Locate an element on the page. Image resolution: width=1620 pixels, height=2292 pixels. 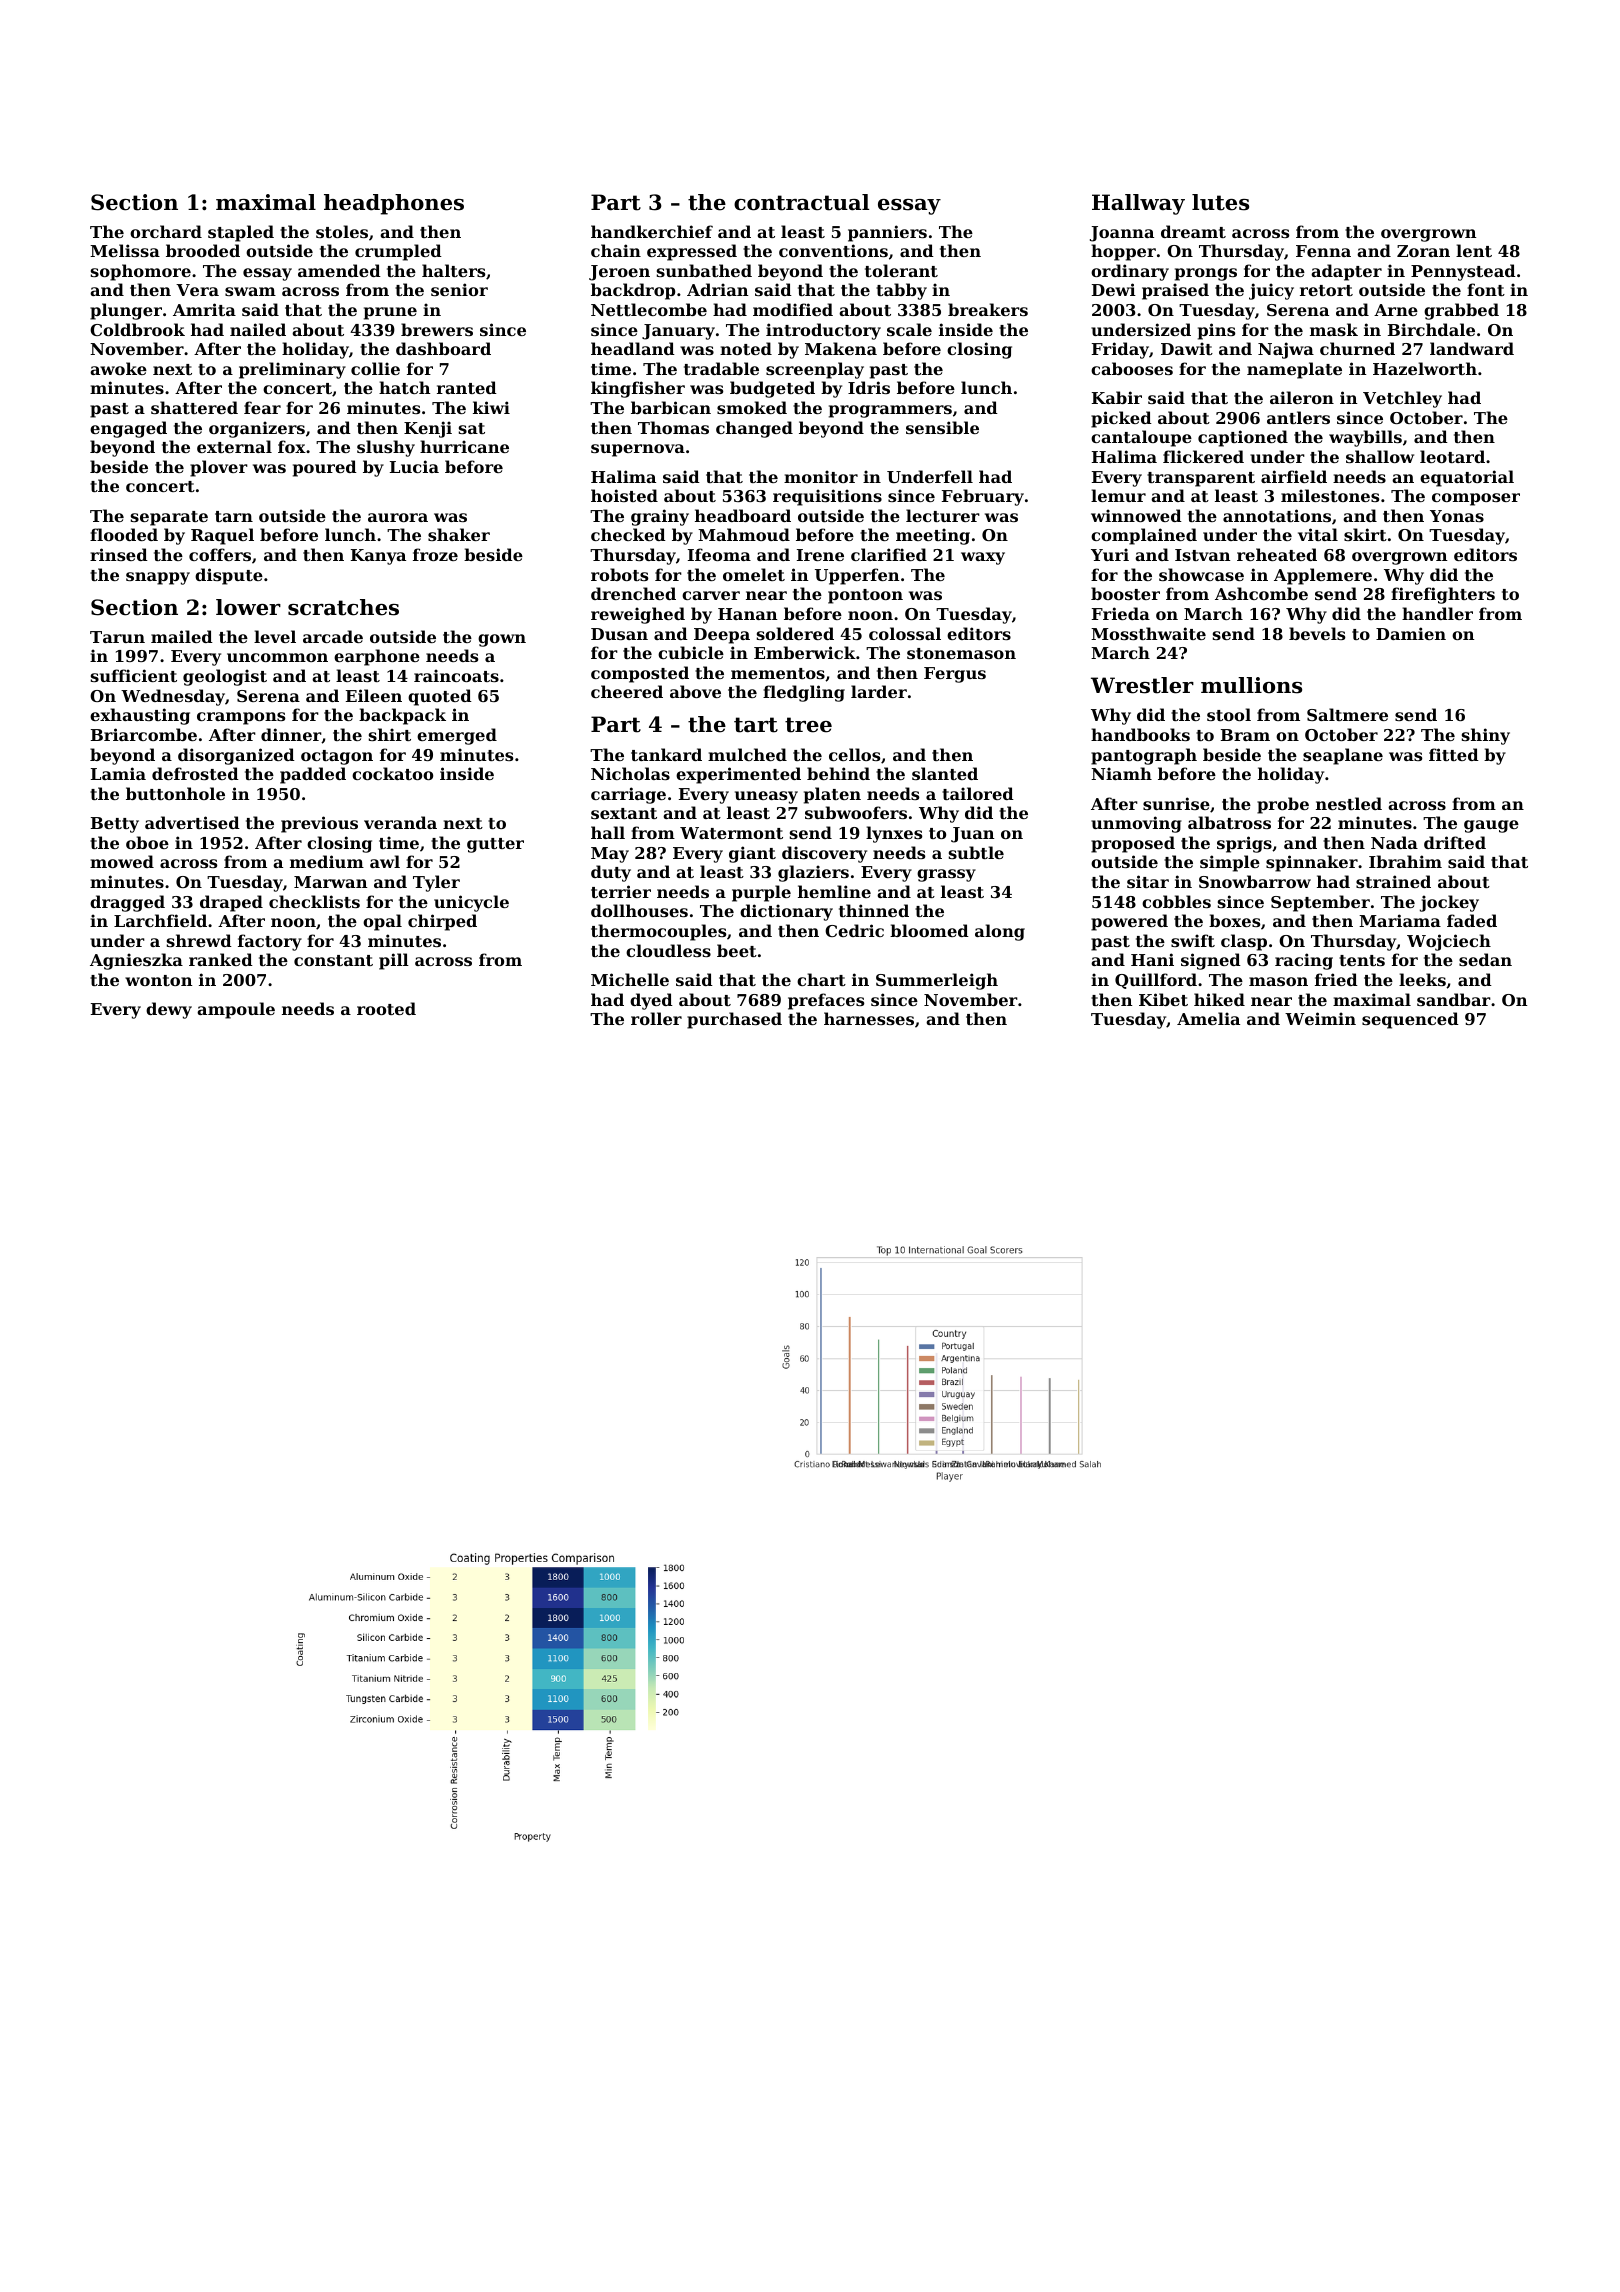
Weimin is located at coordinates (1320, 1018).
